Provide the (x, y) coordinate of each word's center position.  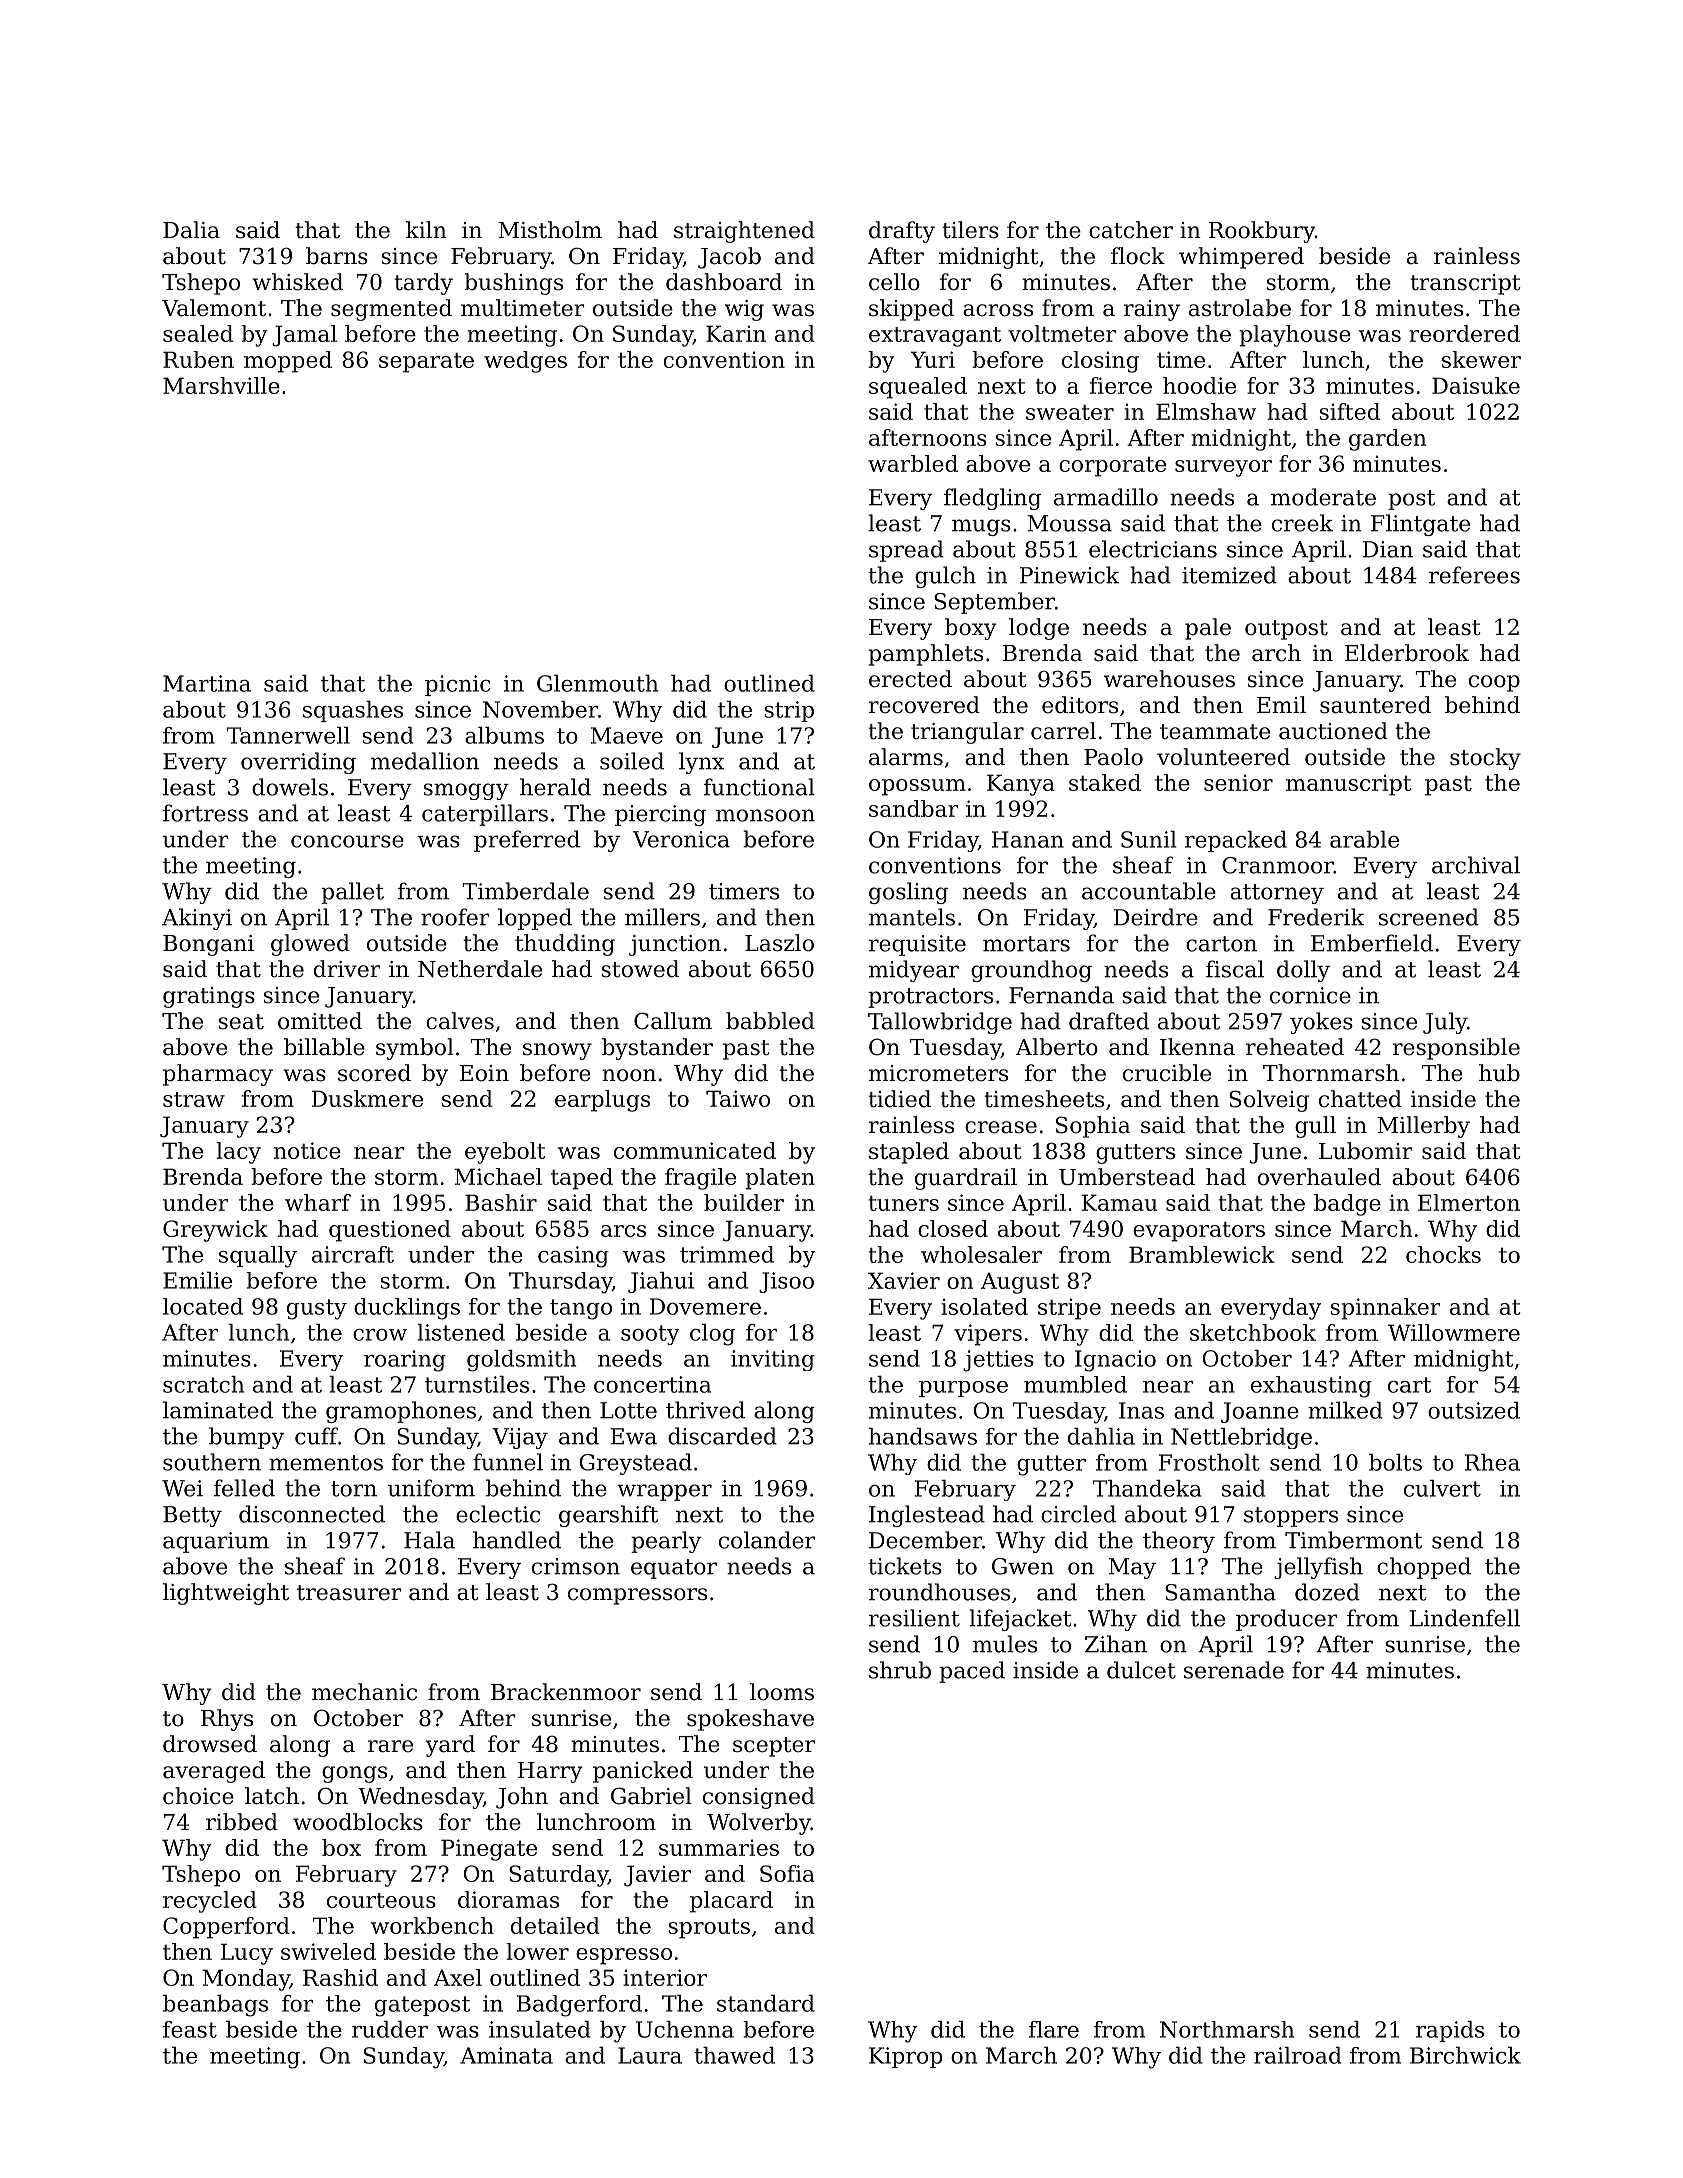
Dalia (191, 230)
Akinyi (197, 919)
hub (1499, 1073)
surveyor (1223, 468)
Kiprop (905, 2057)
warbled (913, 463)
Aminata (506, 2055)
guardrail (966, 1179)
